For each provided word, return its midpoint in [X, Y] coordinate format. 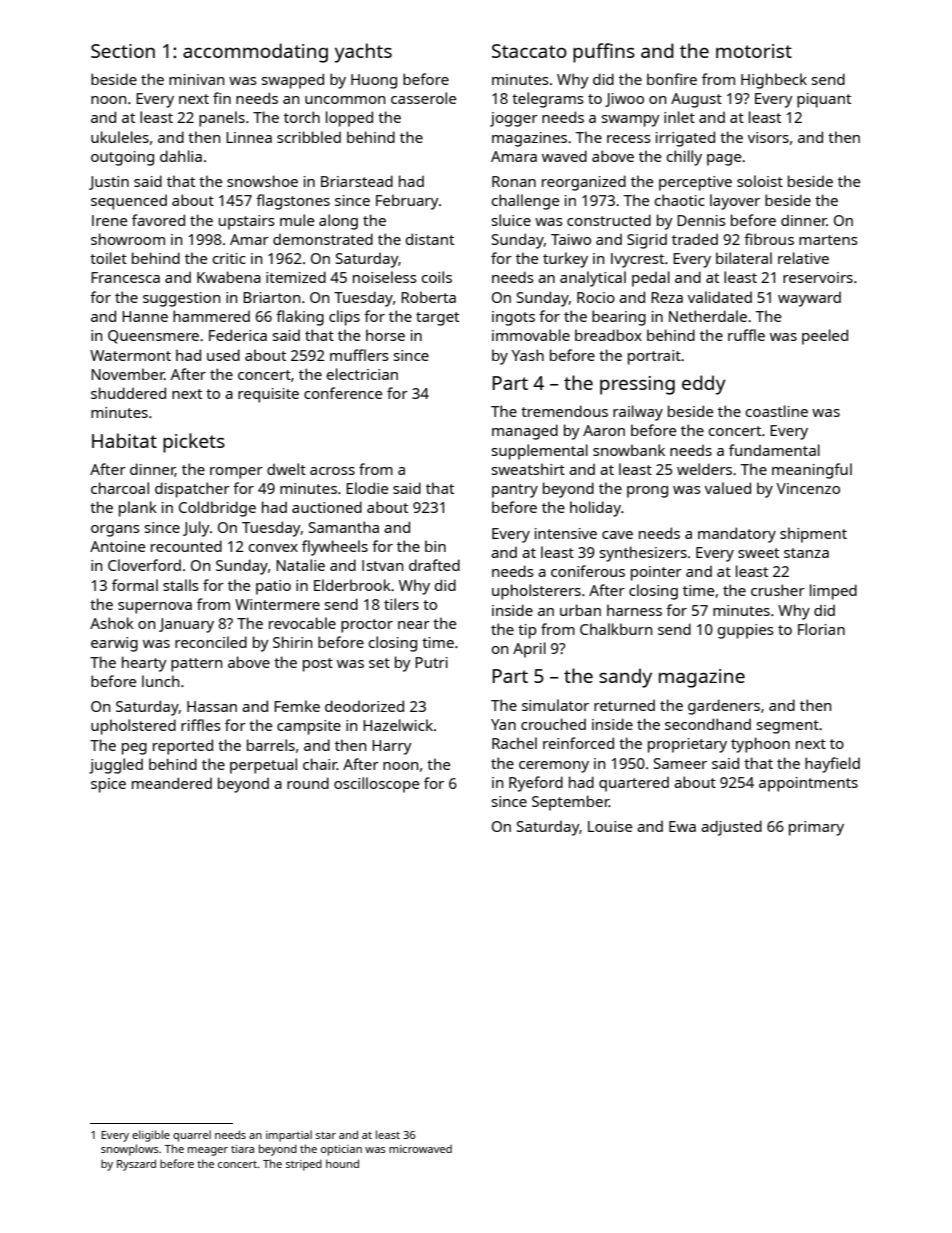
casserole [423, 98]
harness [634, 610]
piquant [824, 100]
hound [342, 1163]
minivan [196, 79]
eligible [151, 1136]
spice [108, 785]
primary [816, 828]
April [529, 650]
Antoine [117, 546]
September [570, 803]
